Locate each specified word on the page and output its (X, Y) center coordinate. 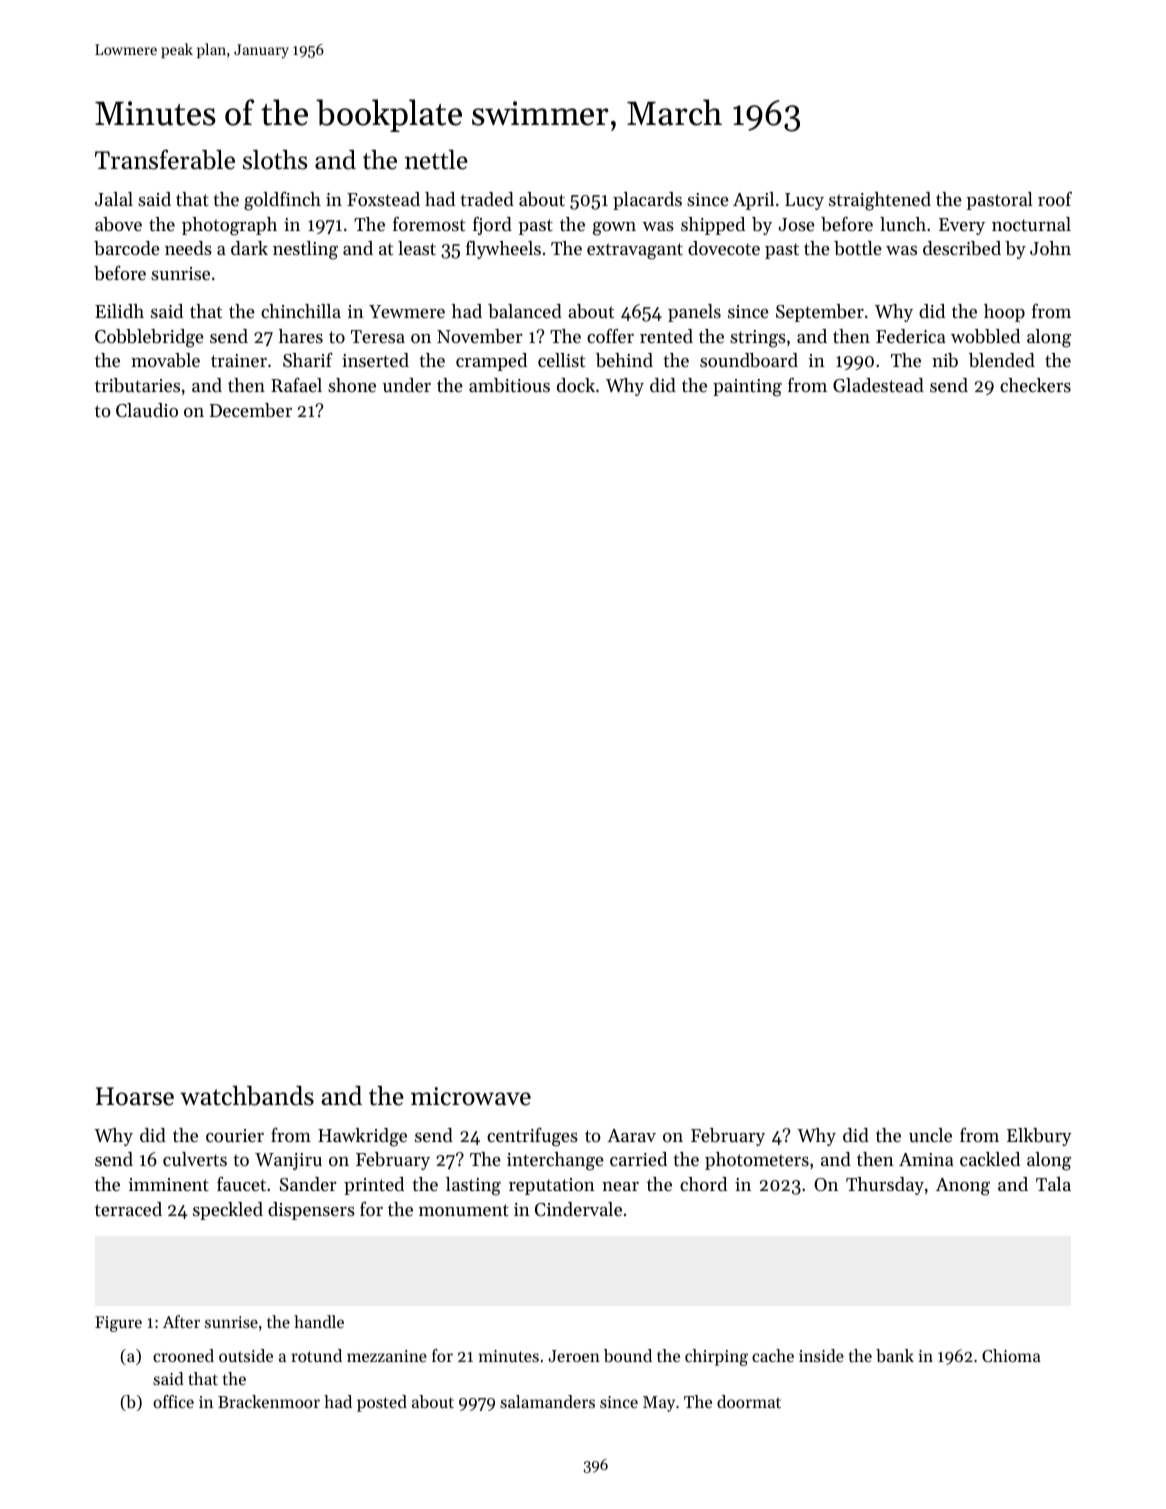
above (118, 224)
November (480, 336)
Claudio (147, 410)
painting (747, 388)
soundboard (749, 360)
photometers (757, 1161)
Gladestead (878, 385)
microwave (471, 1096)
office (173, 1401)
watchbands (247, 1096)
